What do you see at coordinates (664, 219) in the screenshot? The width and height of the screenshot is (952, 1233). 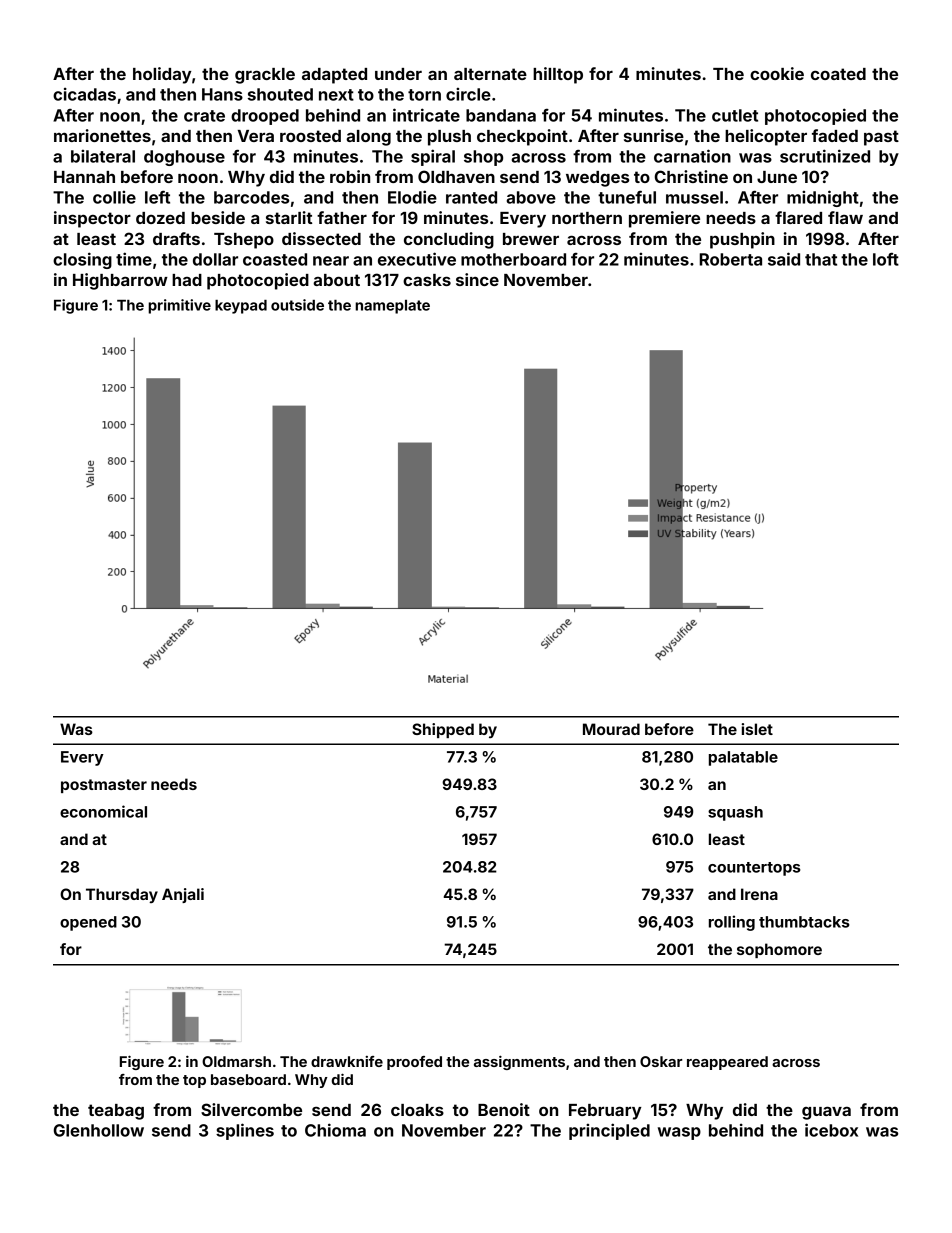 I see `premiere` at bounding box center [664, 219].
